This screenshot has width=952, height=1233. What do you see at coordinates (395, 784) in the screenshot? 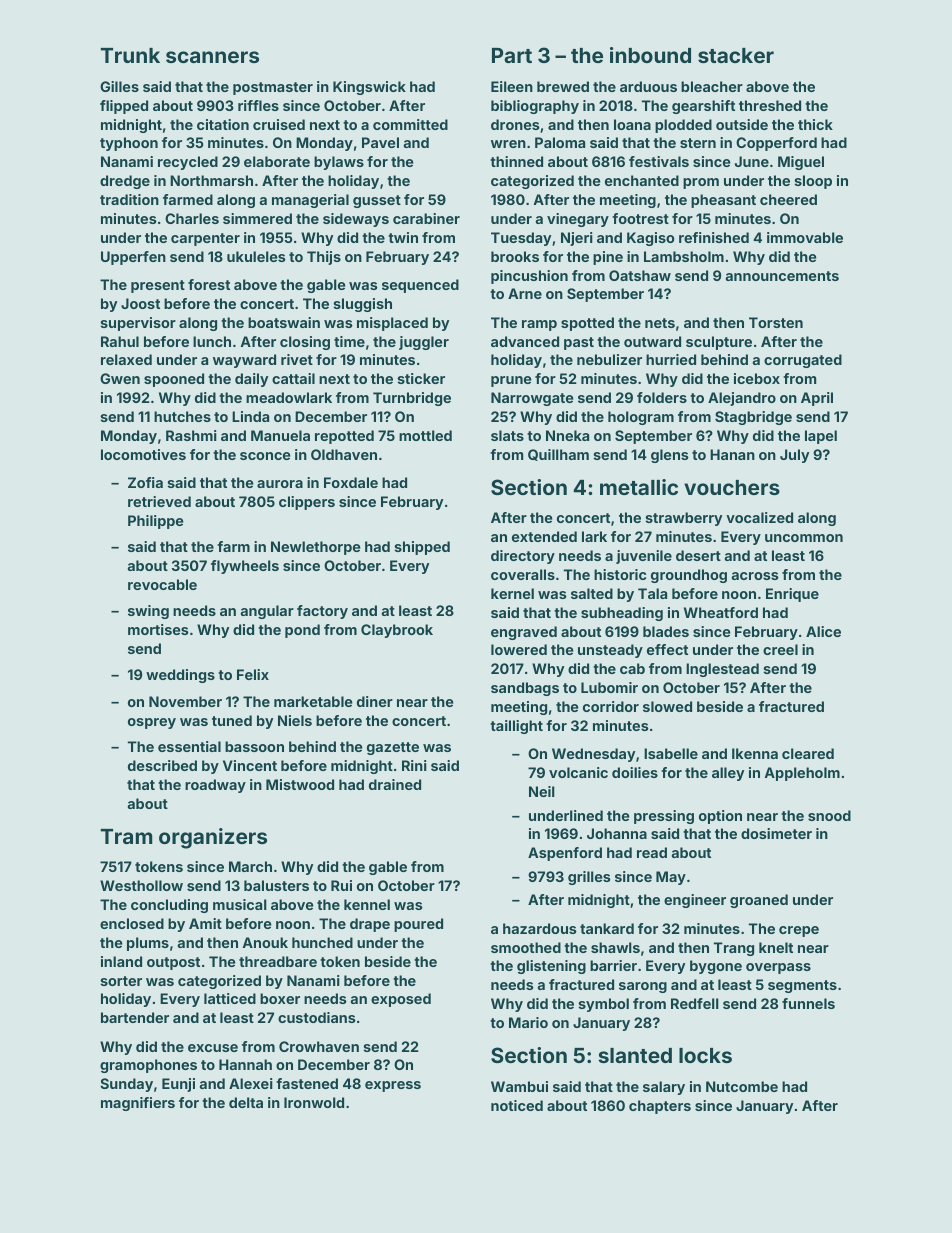
I see `drained` at bounding box center [395, 784].
